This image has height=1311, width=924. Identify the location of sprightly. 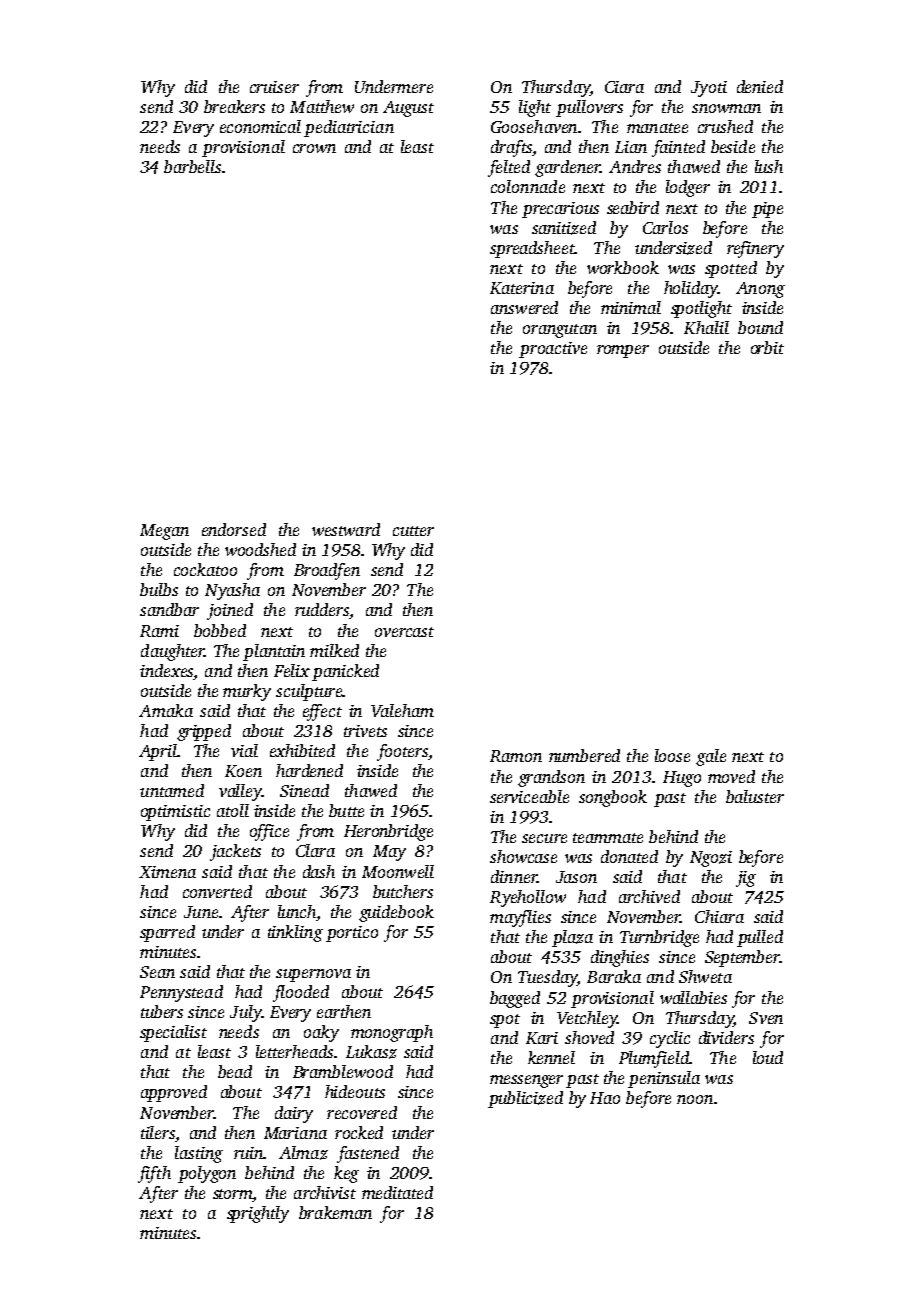
(258, 1214).
